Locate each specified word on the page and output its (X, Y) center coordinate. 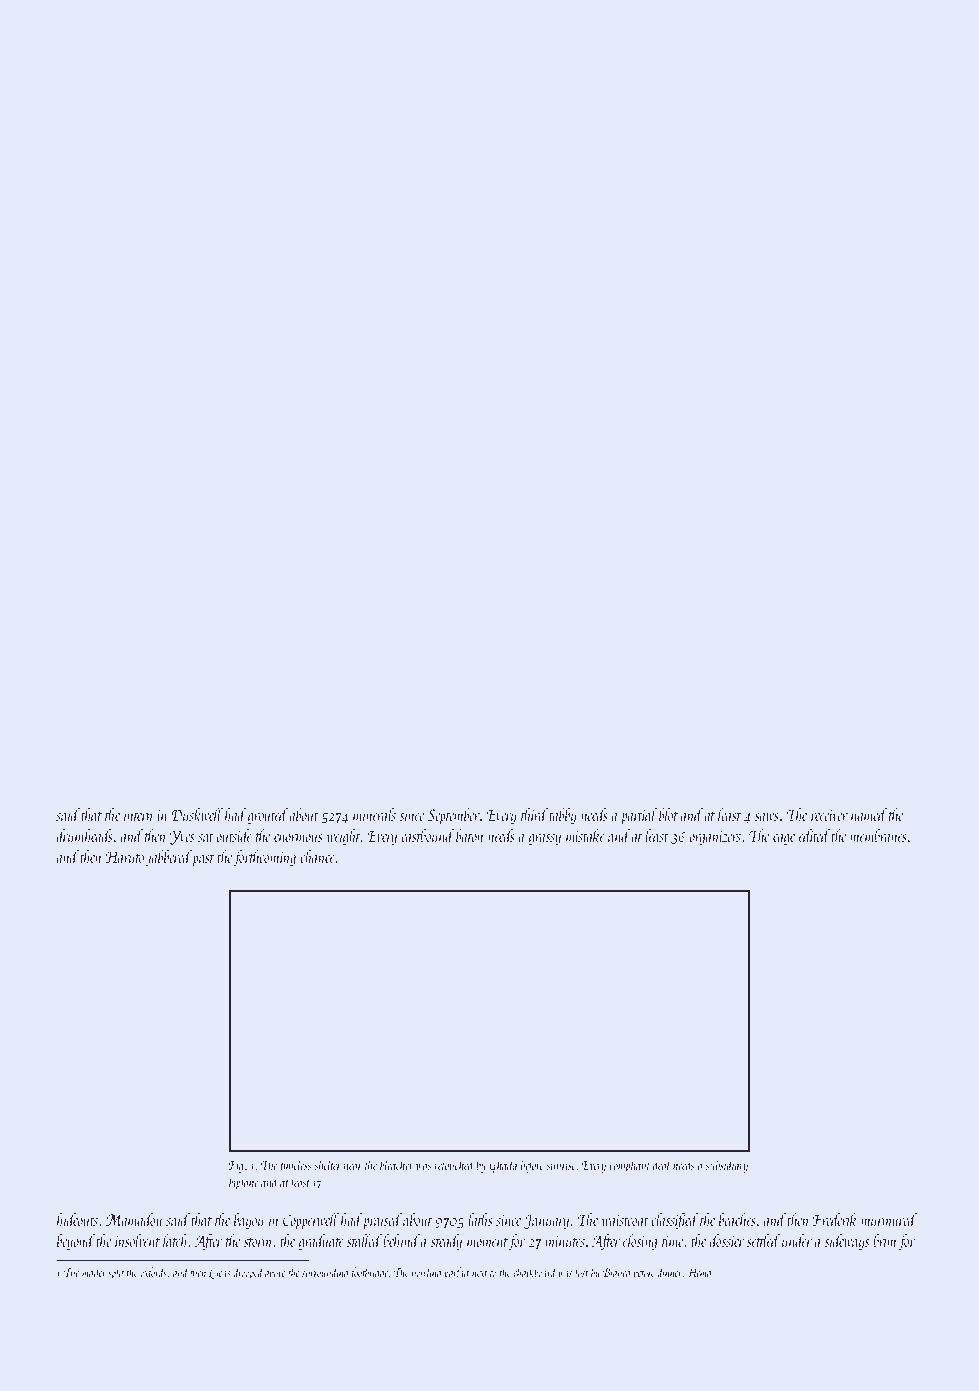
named (869, 814)
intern (138, 815)
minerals (374, 814)
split (116, 1273)
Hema (699, 1272)
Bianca (616, 1272)
